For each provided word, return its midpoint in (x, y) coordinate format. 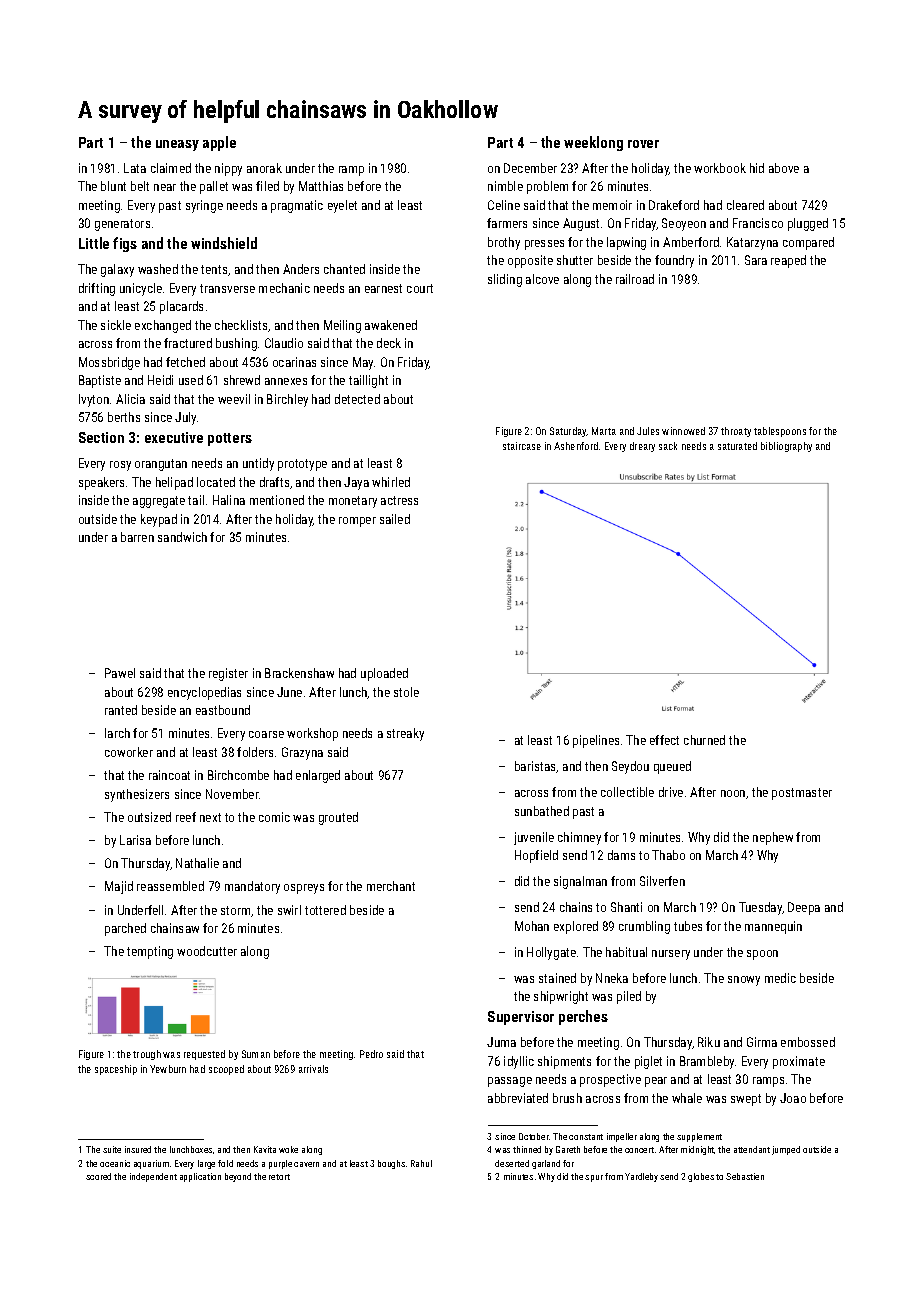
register (228, 674)
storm (235, 910)
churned (704, 740)
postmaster (802, 794)
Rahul (421, 1163)
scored (98, 1176)
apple (219, 143)
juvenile (534, 838)
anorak (264, 168)
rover (643, 144)
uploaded (384, 674)
